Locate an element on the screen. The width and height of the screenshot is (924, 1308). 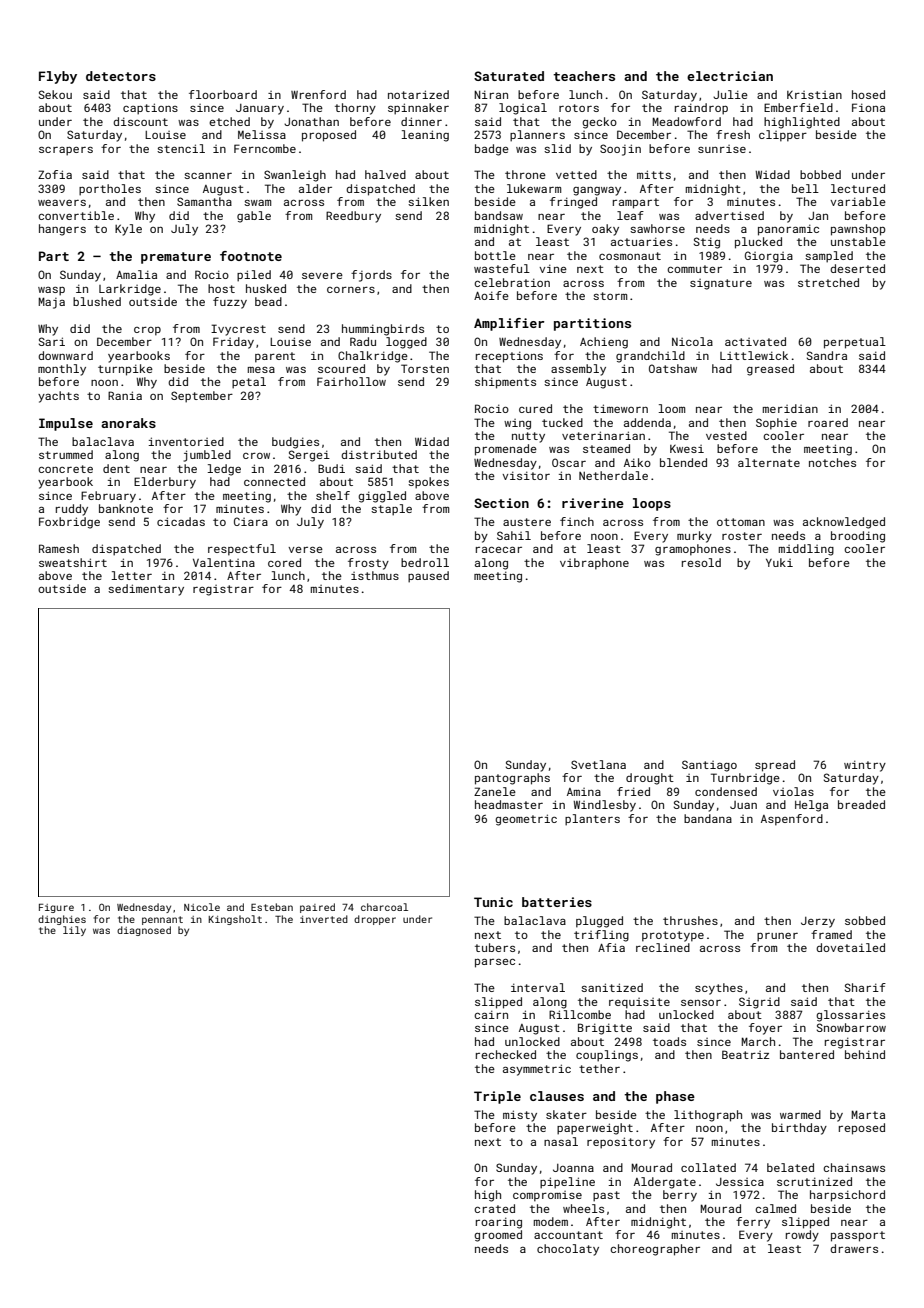
dovetailed is located at coordinates (850, 947).
